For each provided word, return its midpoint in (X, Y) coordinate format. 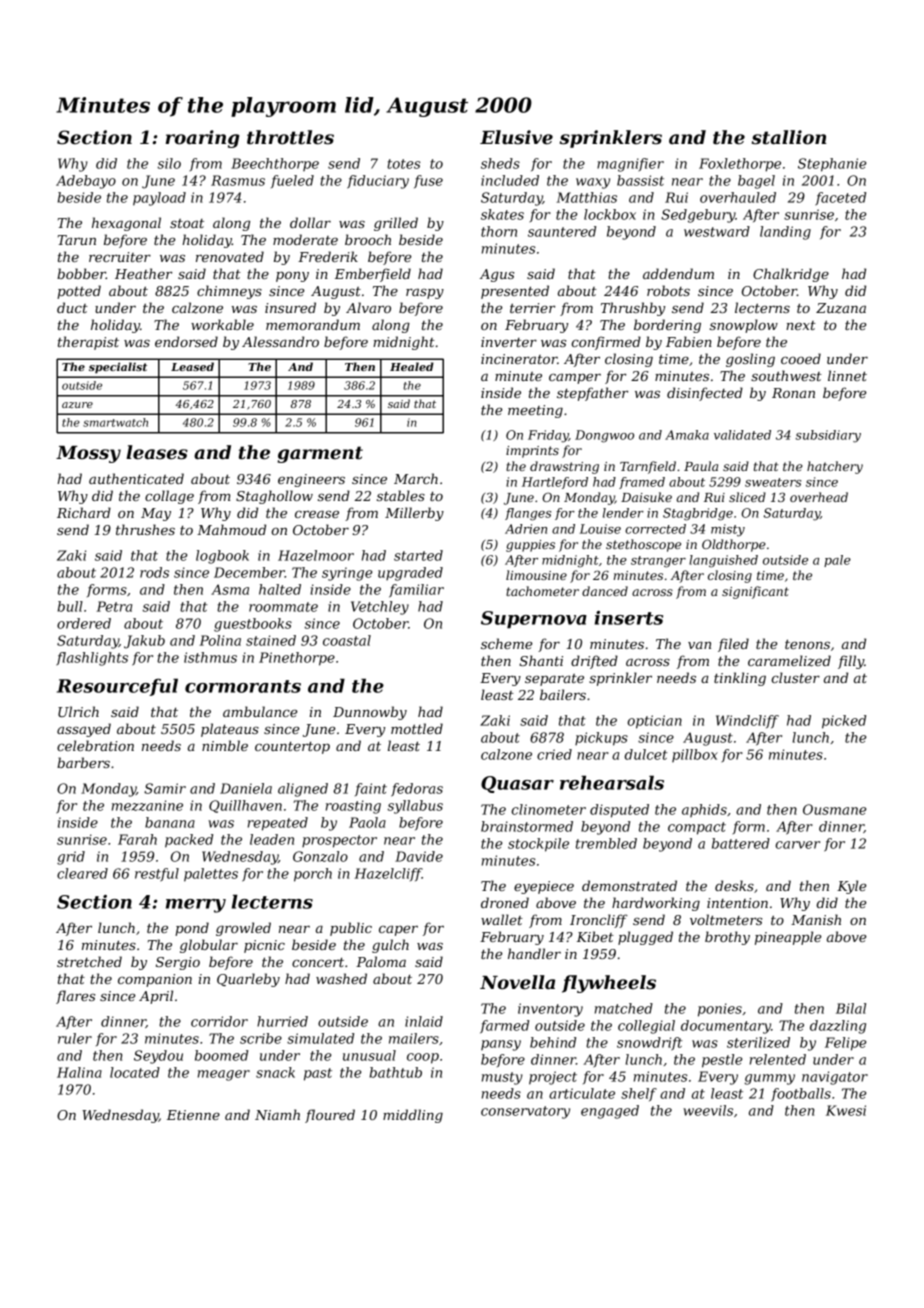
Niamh (277, 1114)
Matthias (586, 197)
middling (413, 1116)
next (801, 325)
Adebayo (86, 182)
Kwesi (846, 1110)
